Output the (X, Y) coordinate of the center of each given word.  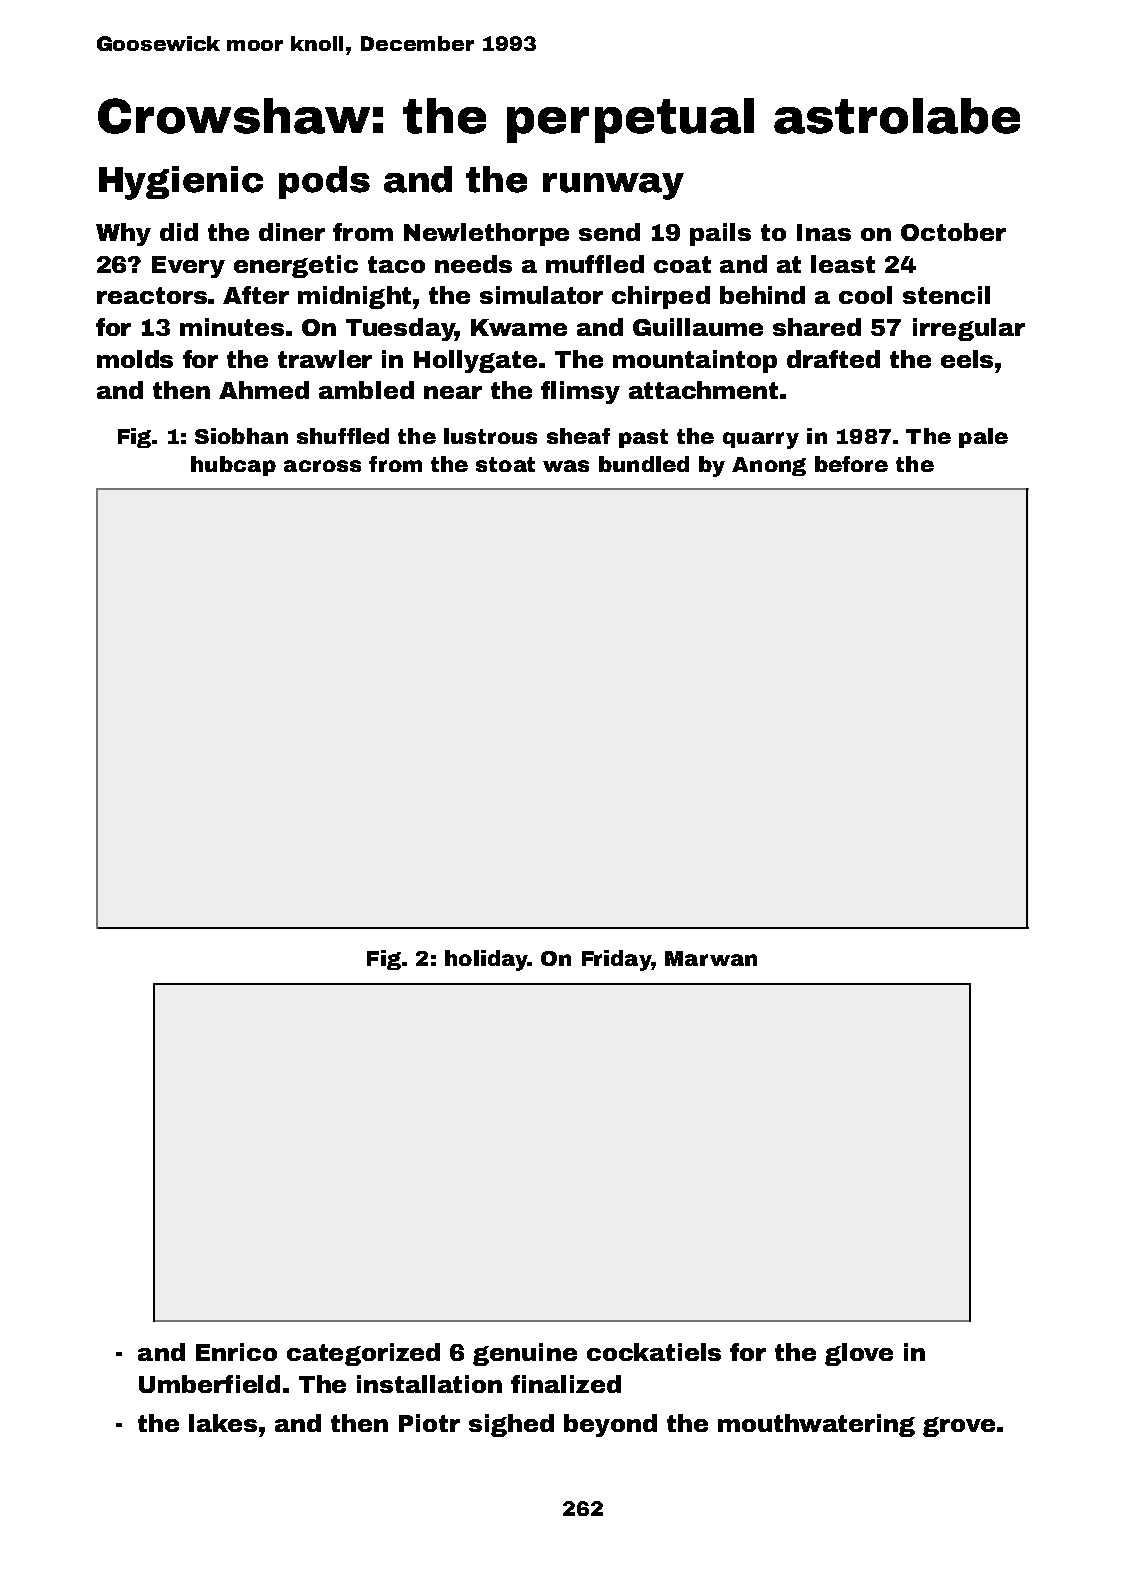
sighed (511, 1425)
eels (967, 359)
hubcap (233, 466)
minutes (232, 327)
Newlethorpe (486, 234)
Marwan (711, 958)
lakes (223, 1423)
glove (859, 1354)
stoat (505, 464)
